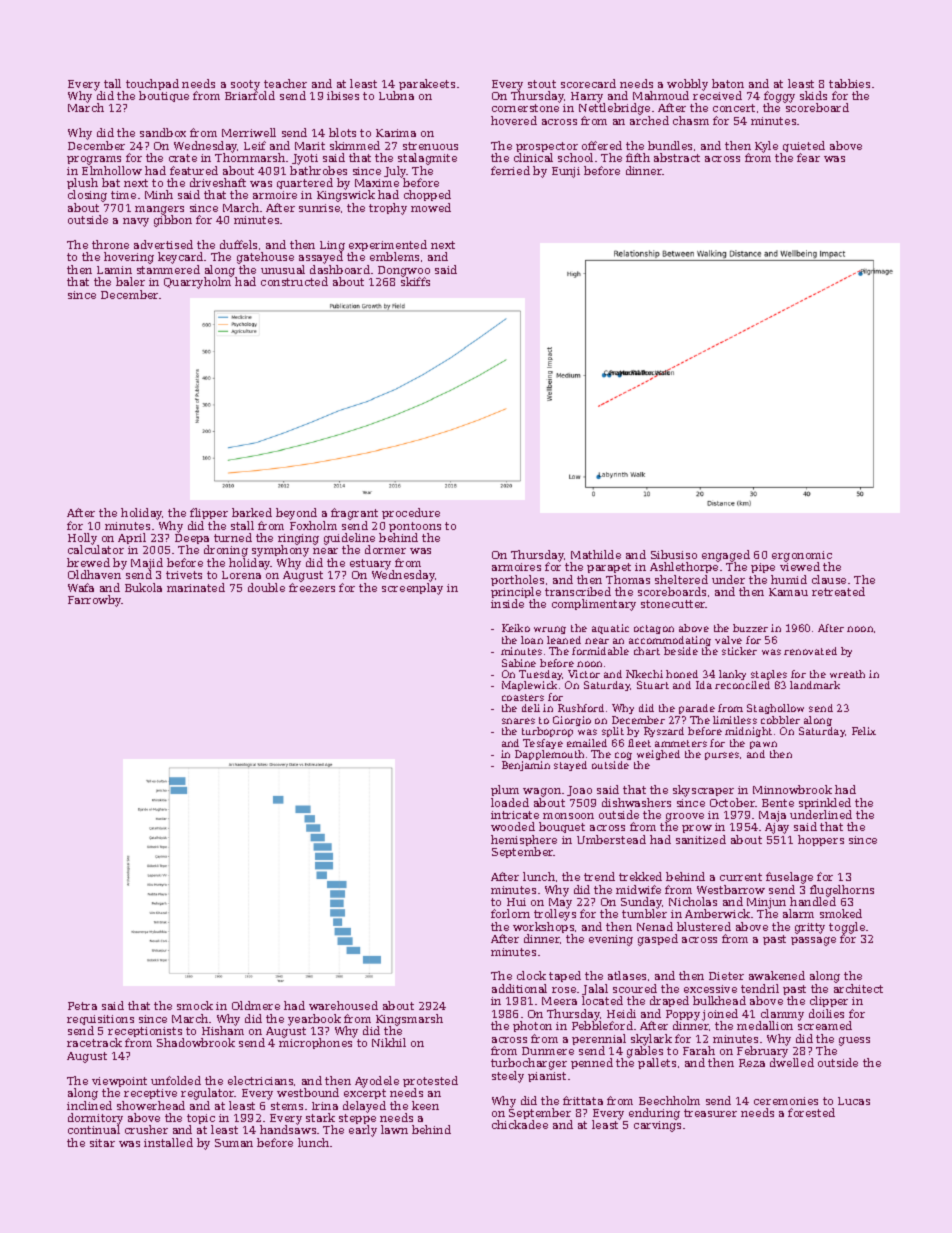 This screenshot has height=1233, width=952. What do you see at coordinates (654, 629) in the screenshot?
I see `octagon` at bounding box center [654, 629].
